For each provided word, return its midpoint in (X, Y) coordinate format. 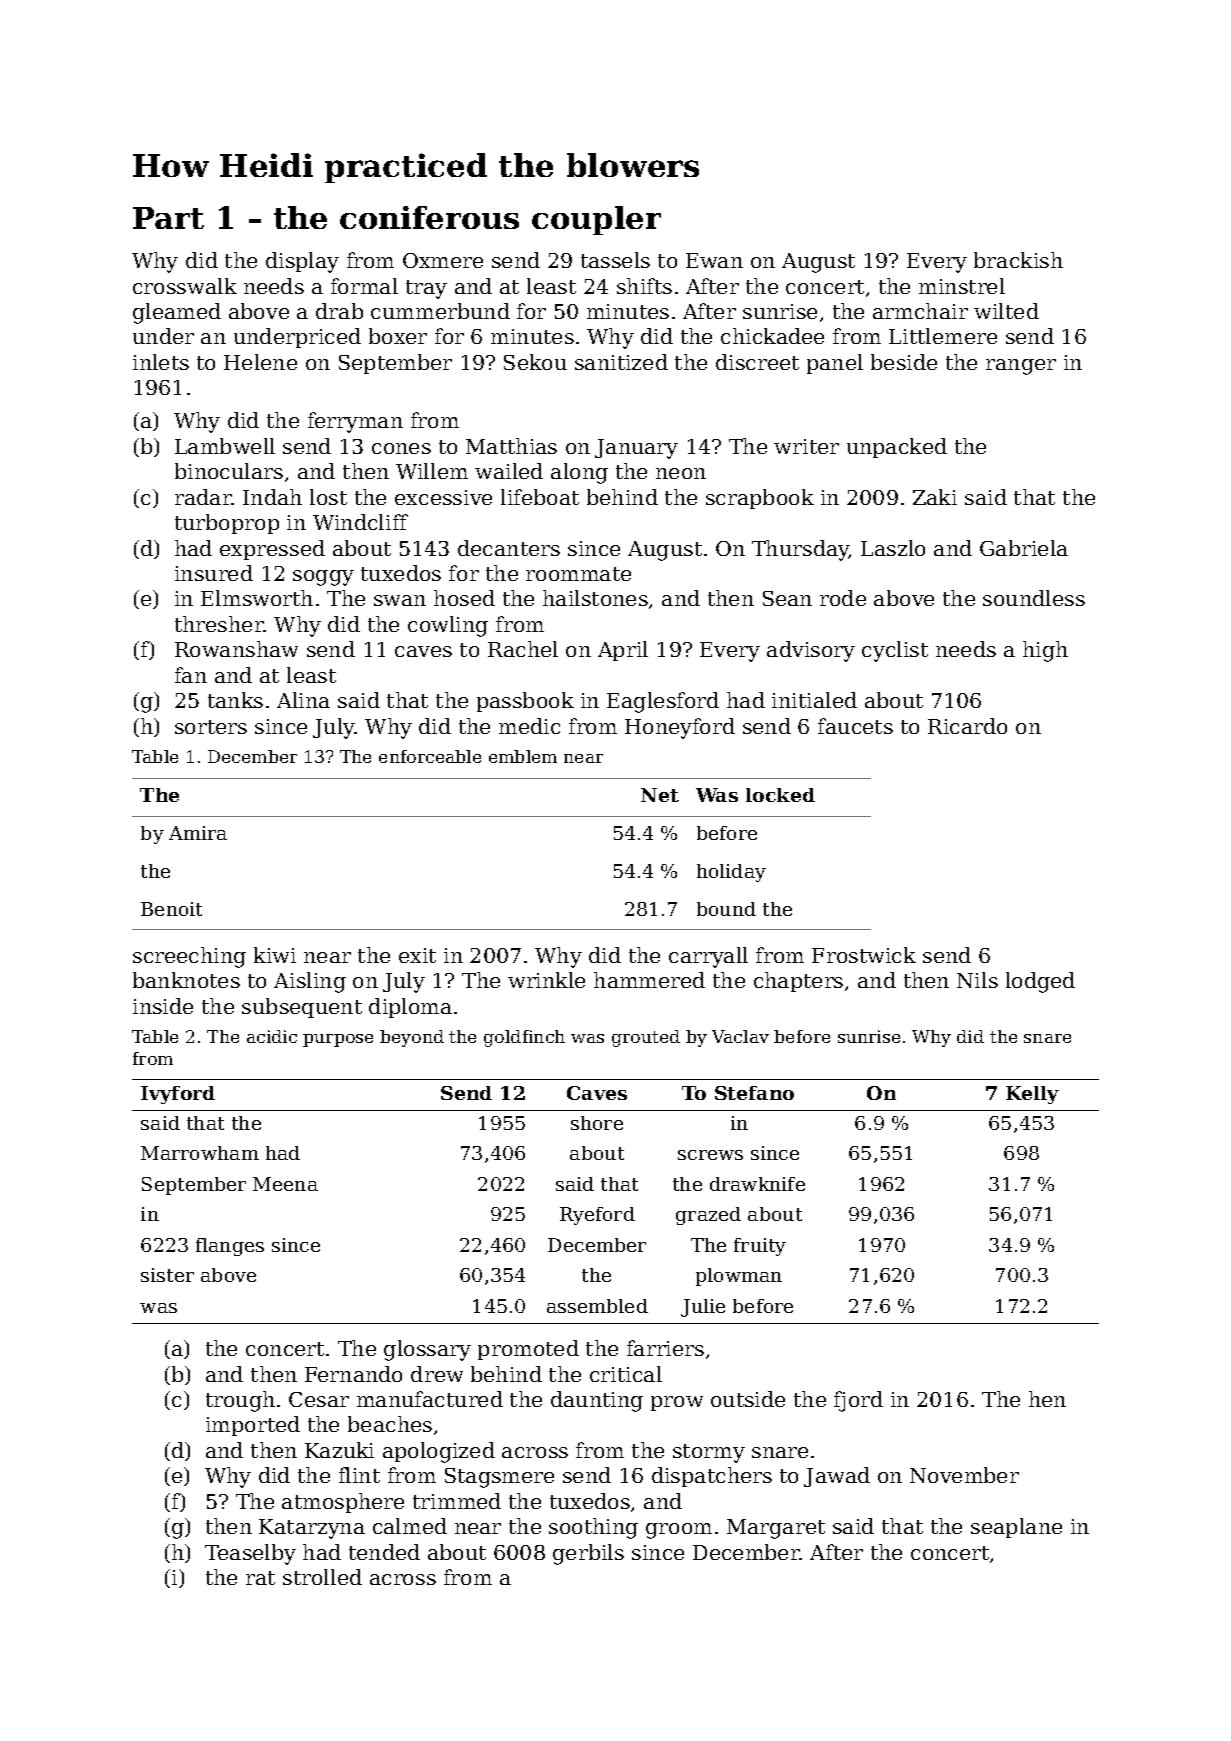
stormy (709, 1453)
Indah (272, 497)
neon (681, 473)
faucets (855, 726)
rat (260, 1578)
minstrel (962, 286)
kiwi (275, 955)
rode (843, 598)
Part (168, 218)
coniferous (429, 217)
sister (167, 1275)
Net (660, 795)
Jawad (837, 1477)
